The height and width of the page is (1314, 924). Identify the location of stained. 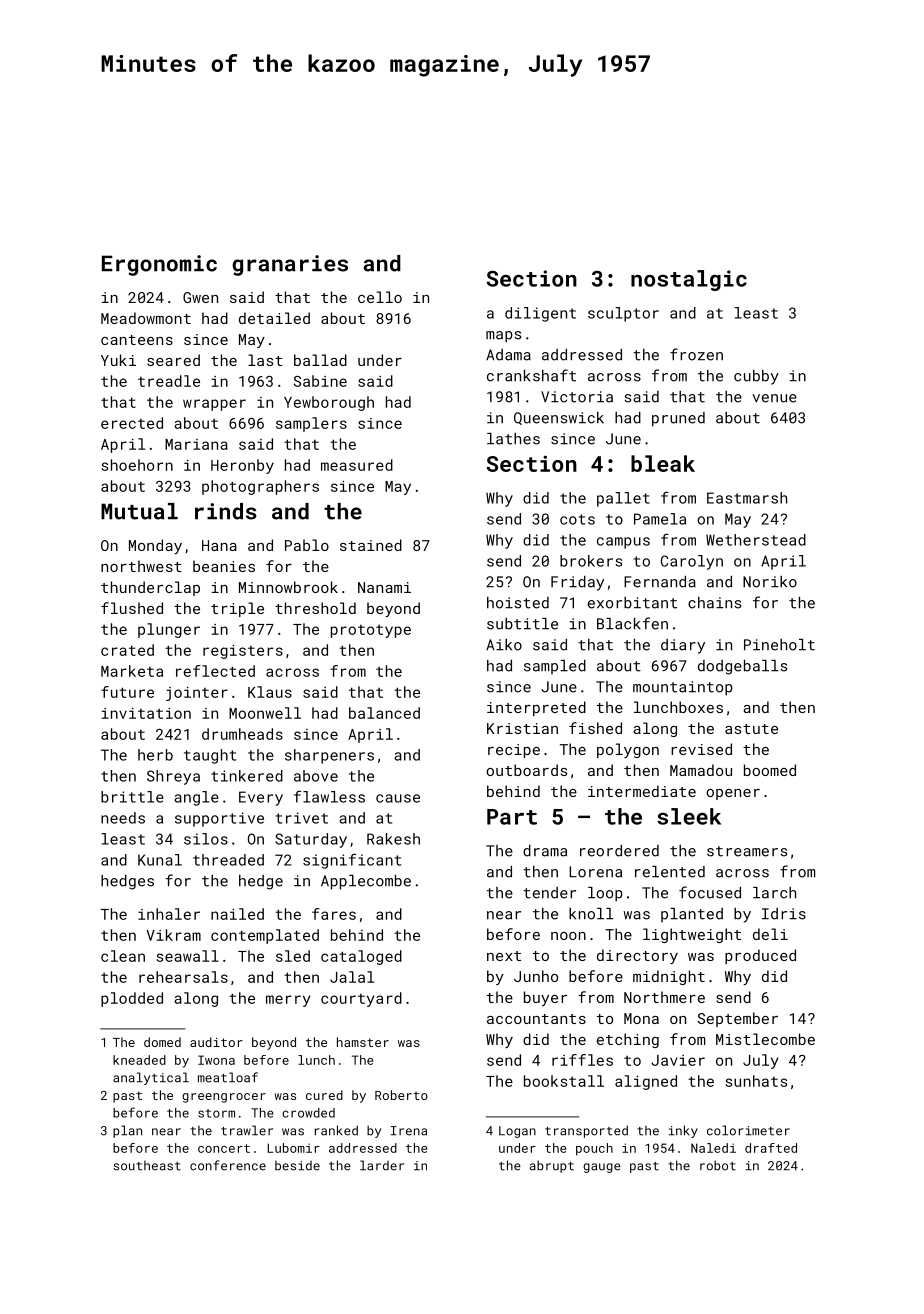
(371, 545).
